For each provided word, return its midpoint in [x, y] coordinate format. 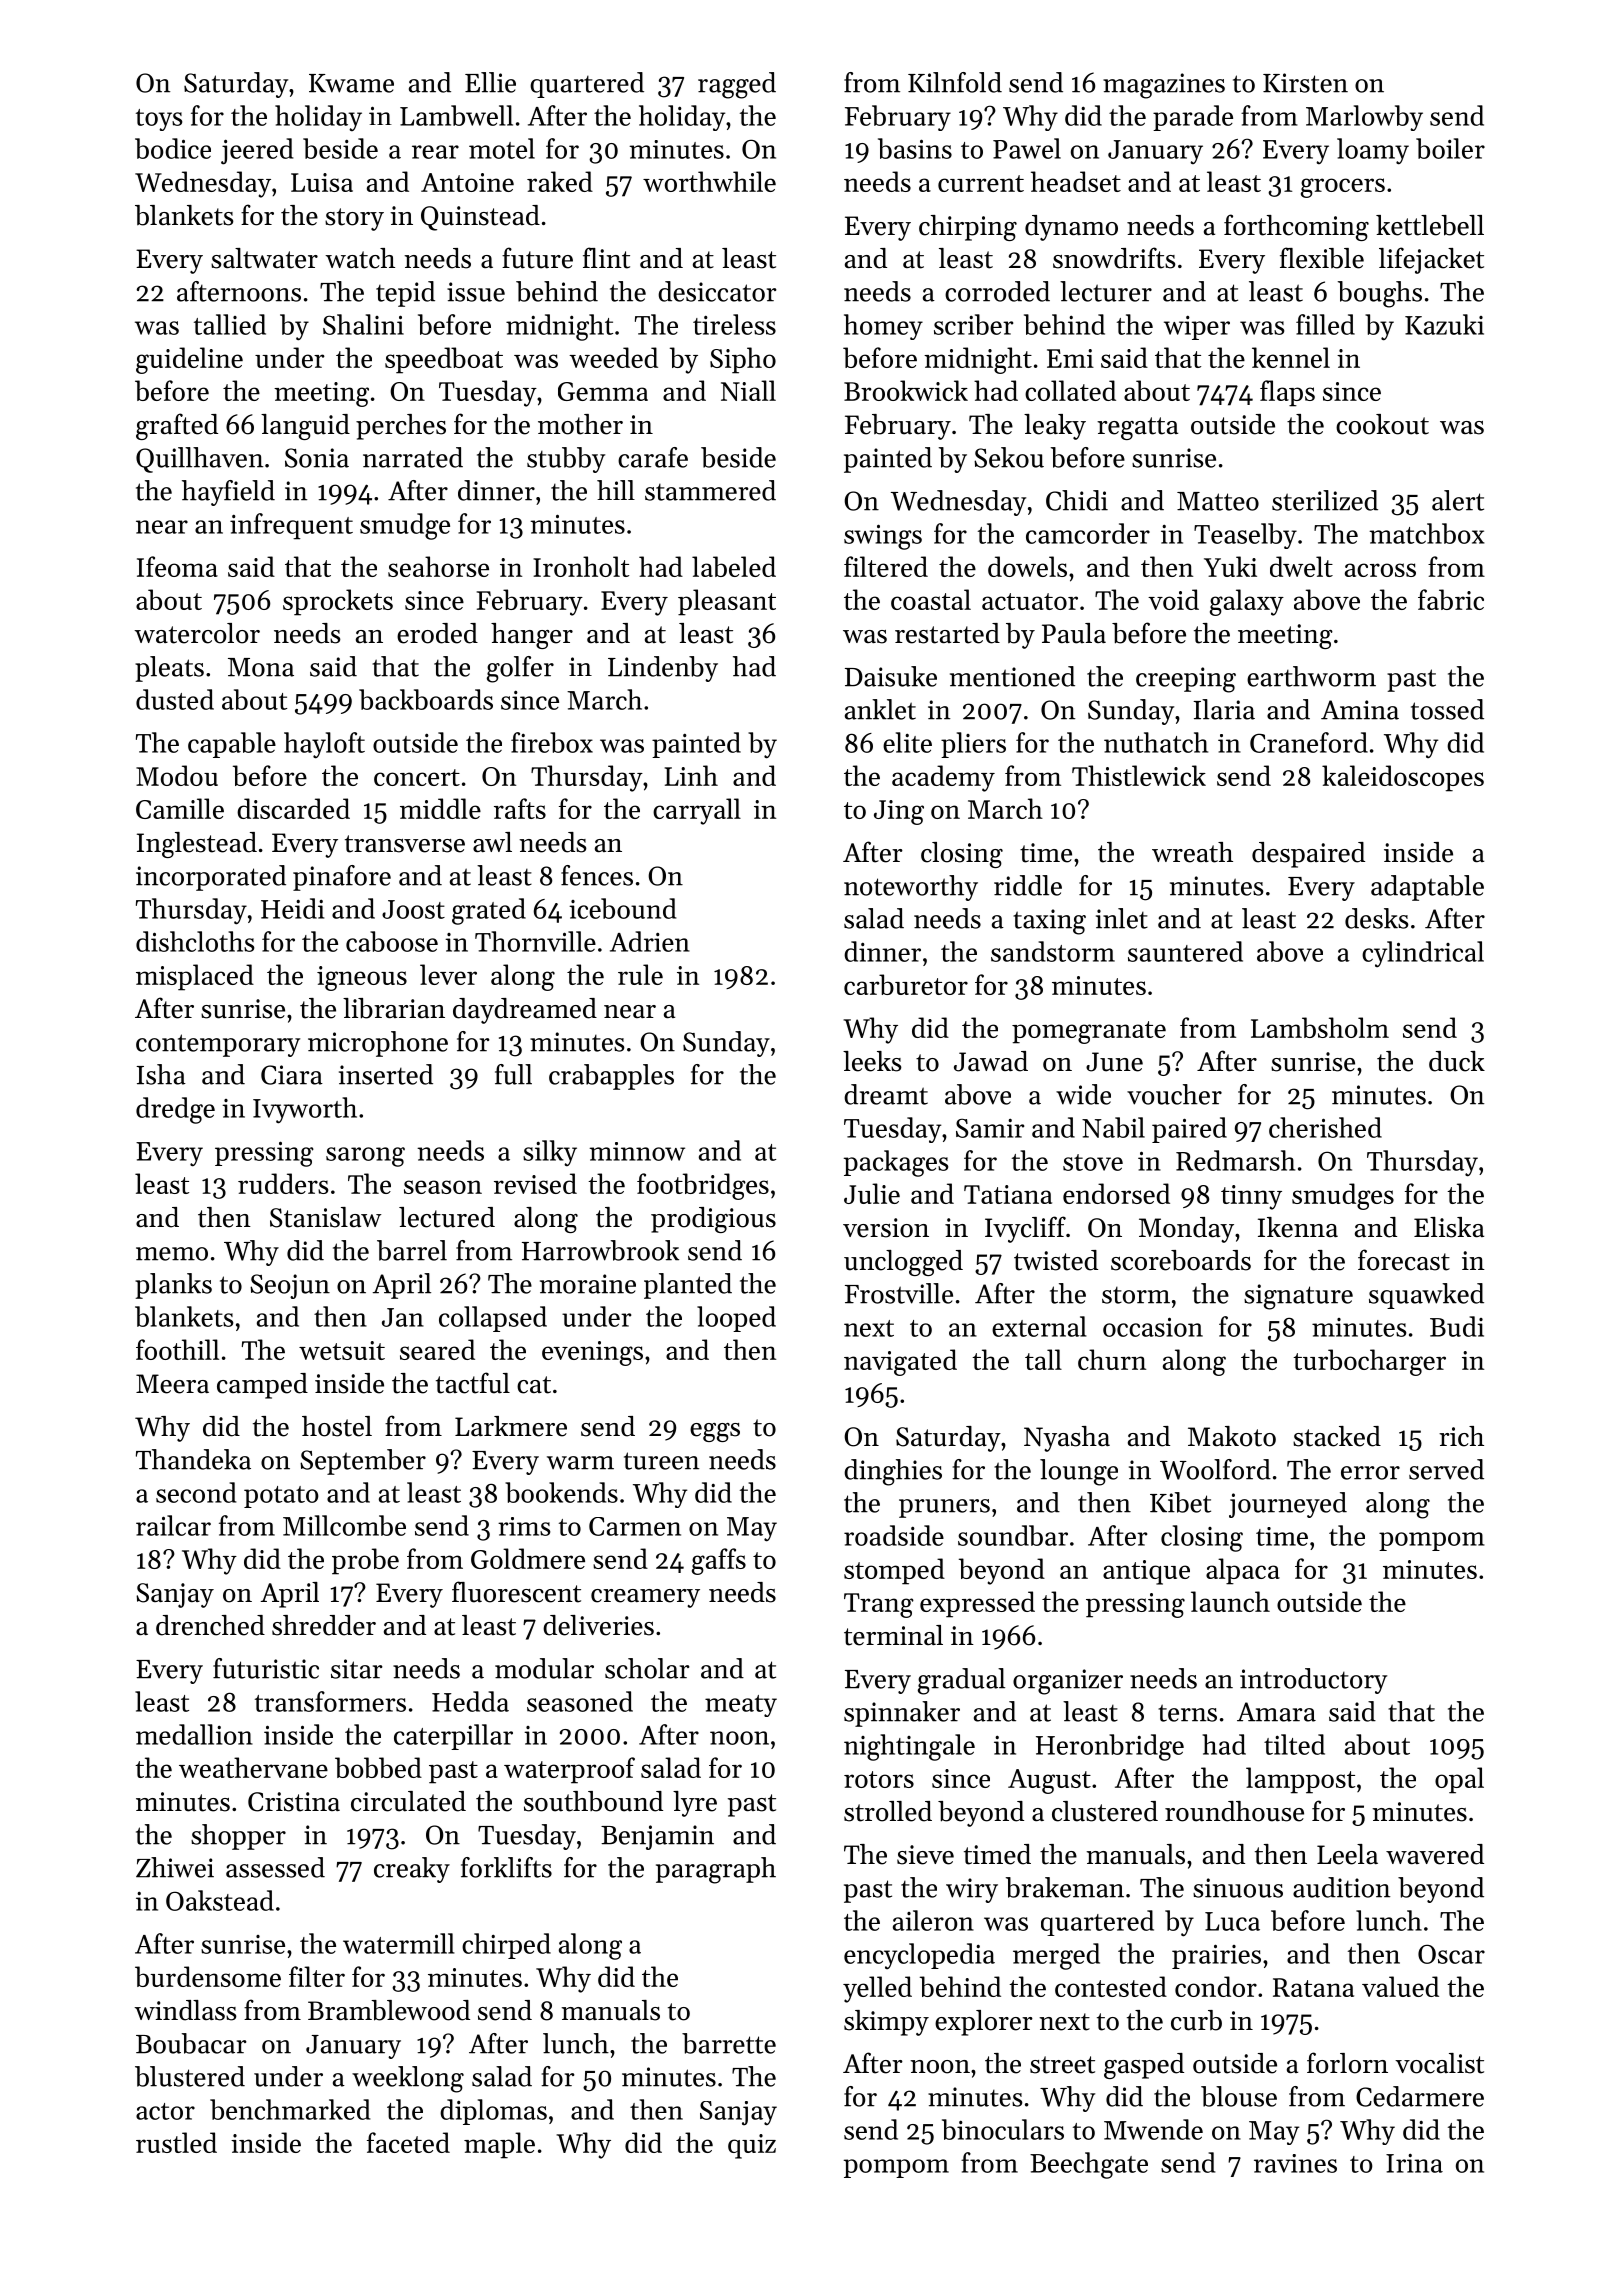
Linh [691, 775]
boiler [1450, 148]
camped [262, 1386]
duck [1457, 1061]
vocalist [1439, 2063]
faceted [408, 2142]
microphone [378, 1044]
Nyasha [1067, 1439]
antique [1146, 1572]
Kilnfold [955, 82]
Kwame [351, 83]
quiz [752, 2146]
